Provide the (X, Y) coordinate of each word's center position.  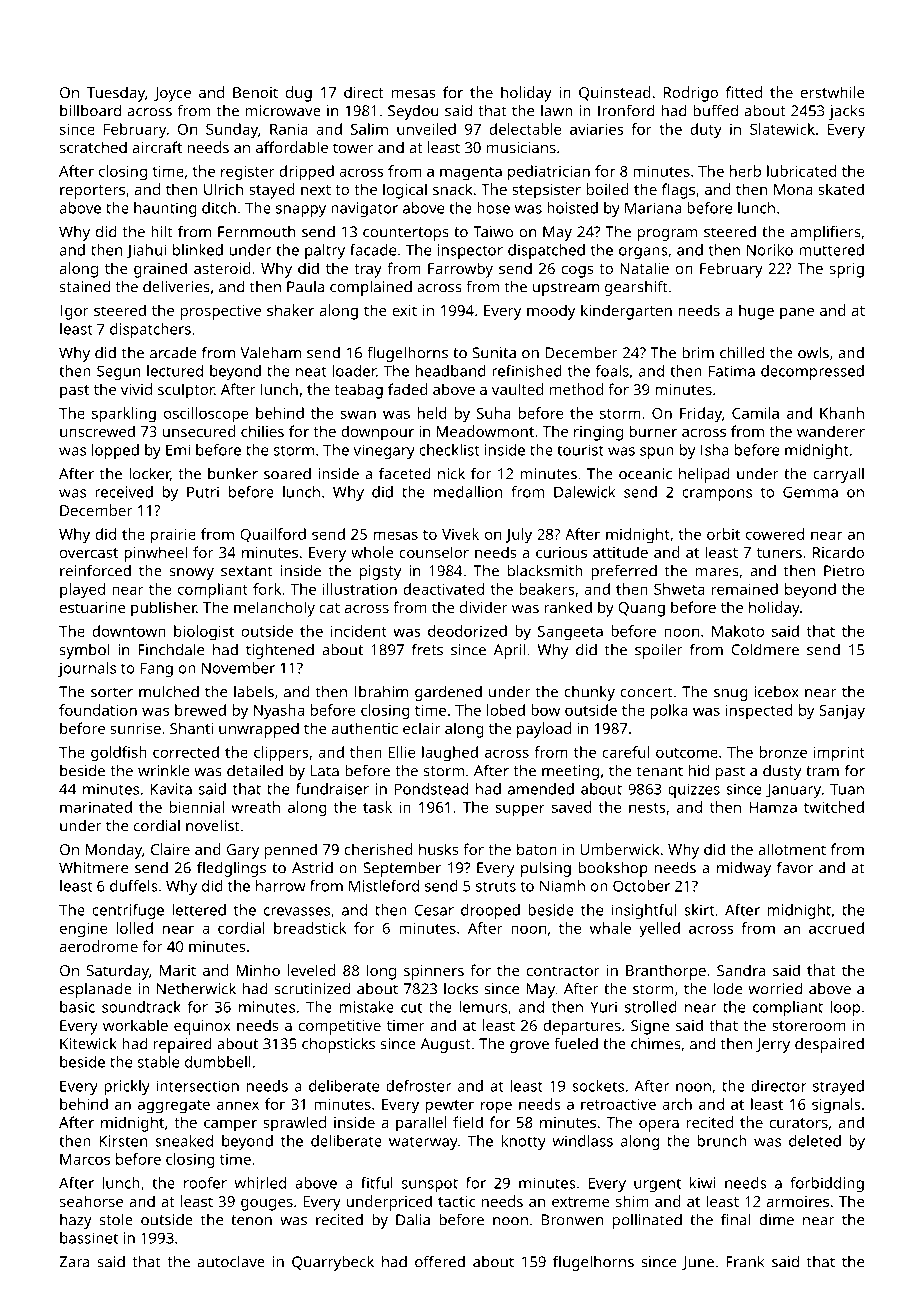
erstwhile (832, 92)
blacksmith (545, 570)
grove (529, 1047)
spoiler (659, 651)
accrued (836, 928)
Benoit (255, 92)
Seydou (413, 112)
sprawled (294, 1124)
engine (84, 930)
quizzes (694, 790)
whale (610, 928)
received (124, 492)
